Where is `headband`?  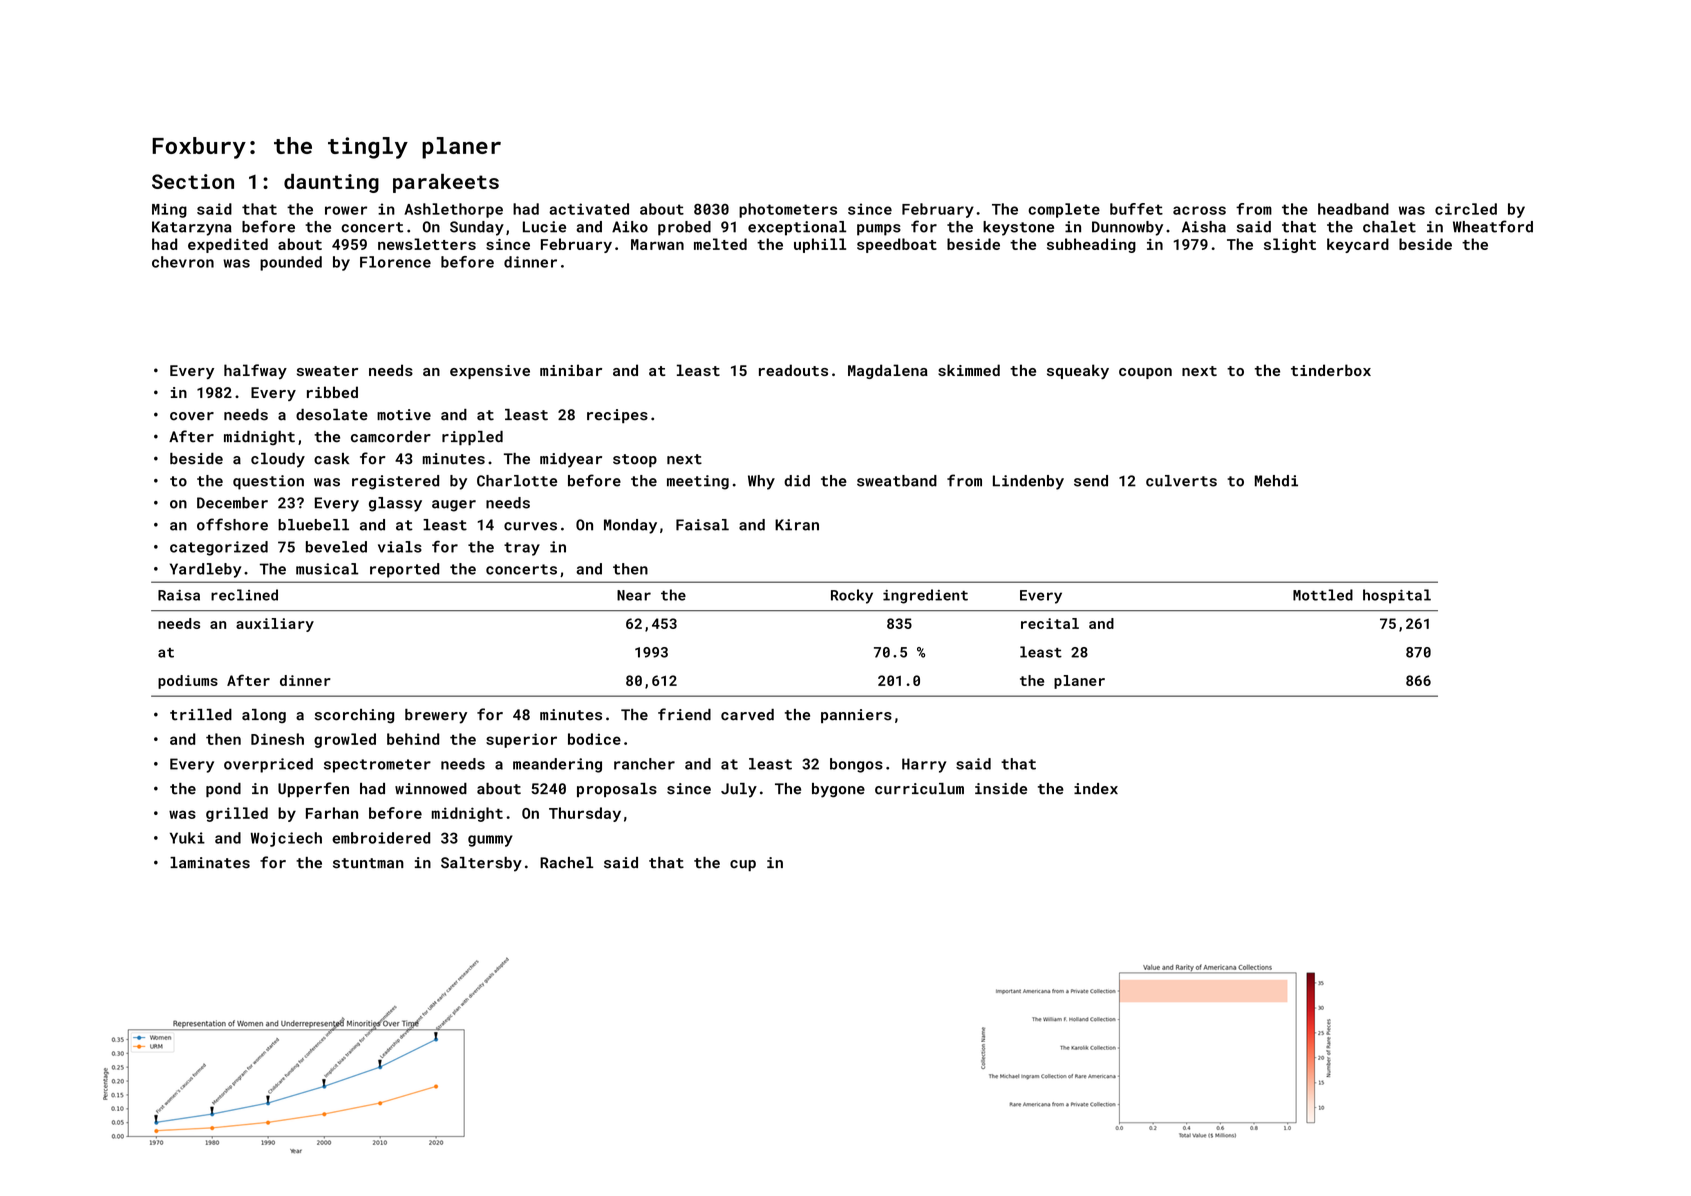 headband is located at coordinates (1353, 209).
